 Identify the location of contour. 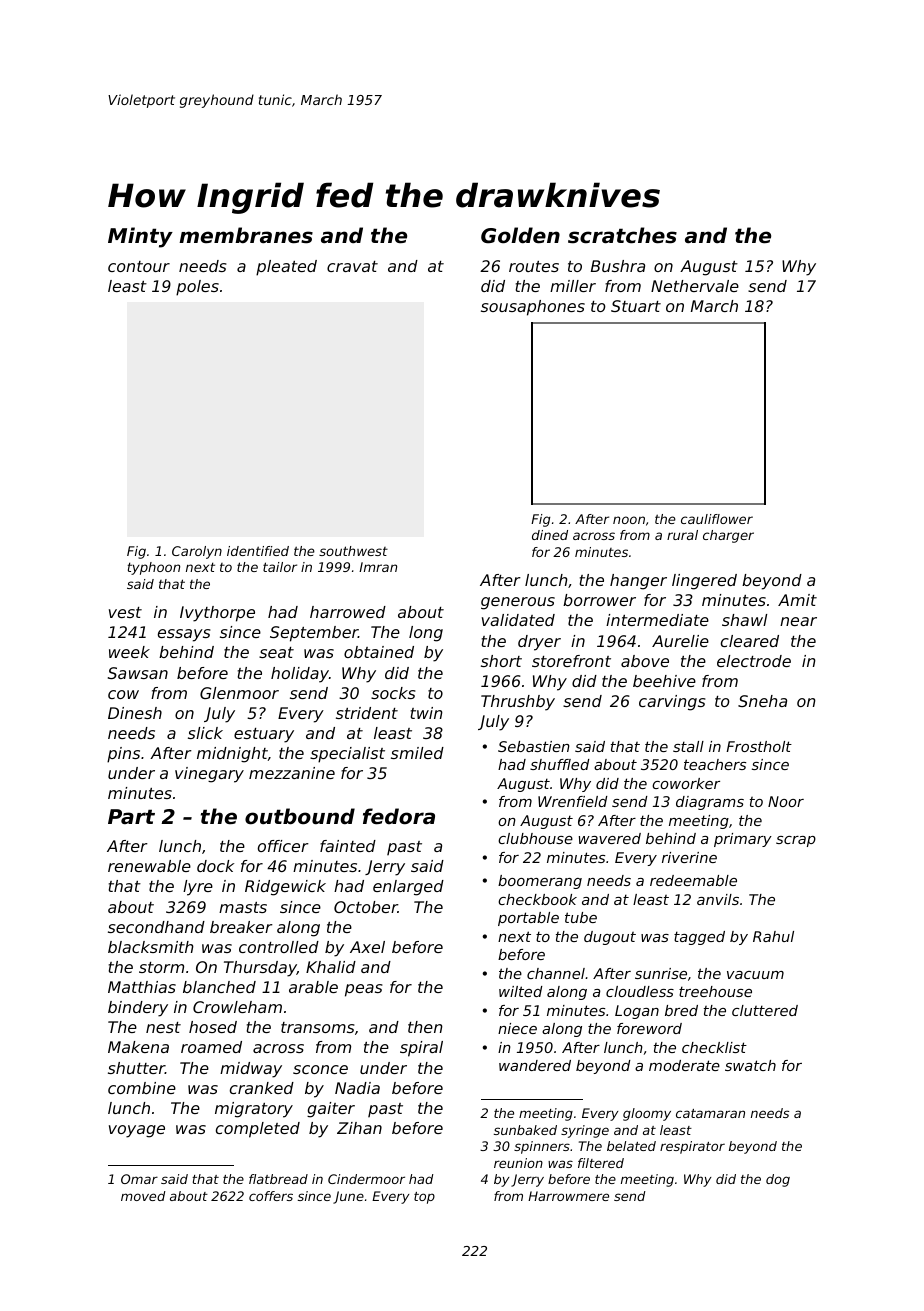
(139, 266).
